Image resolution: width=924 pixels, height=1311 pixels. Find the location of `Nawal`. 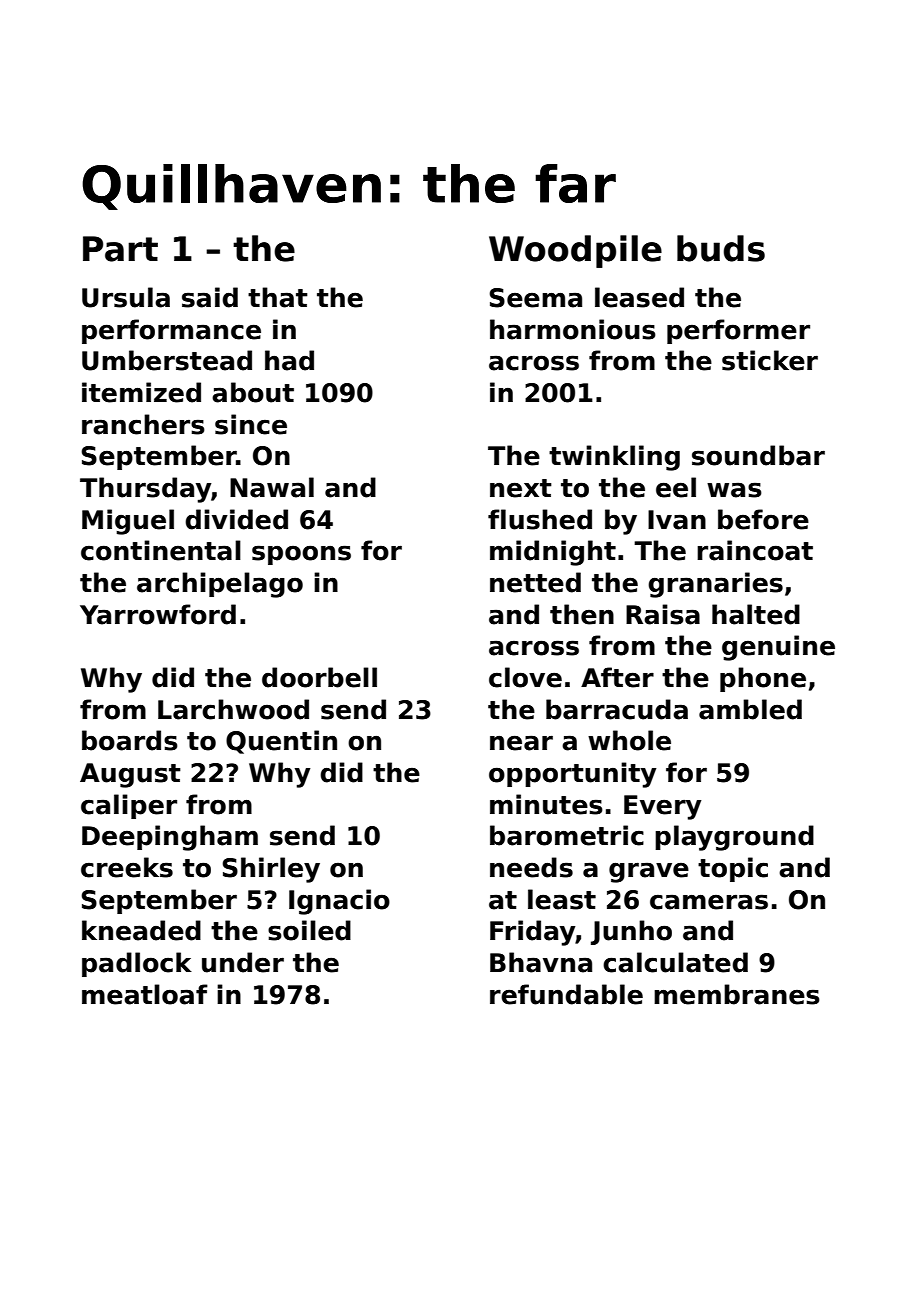

Nawal is located at coordinates (272, 487).
